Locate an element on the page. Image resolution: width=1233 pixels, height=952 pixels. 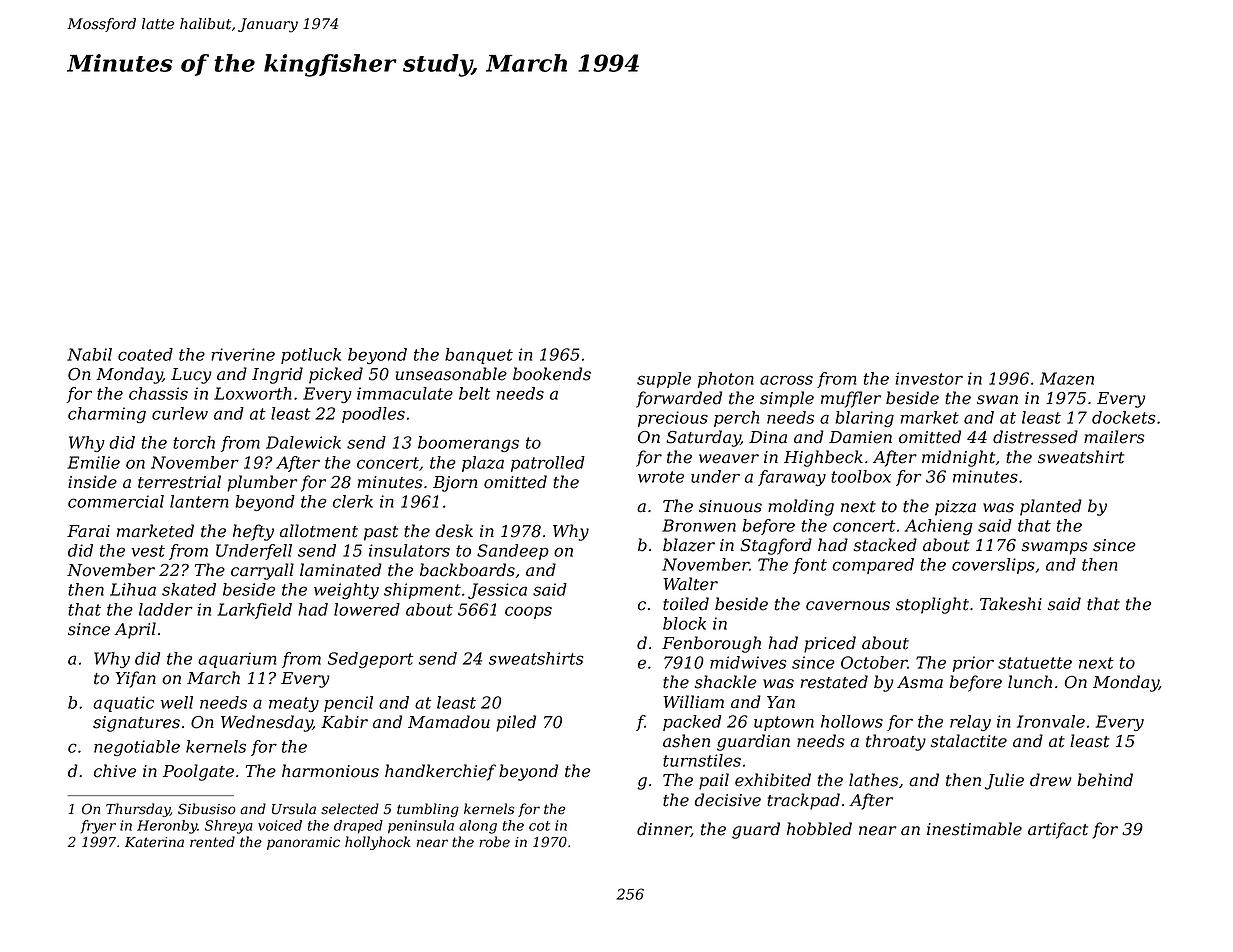
Yan is located at coordinates (781, 702).
